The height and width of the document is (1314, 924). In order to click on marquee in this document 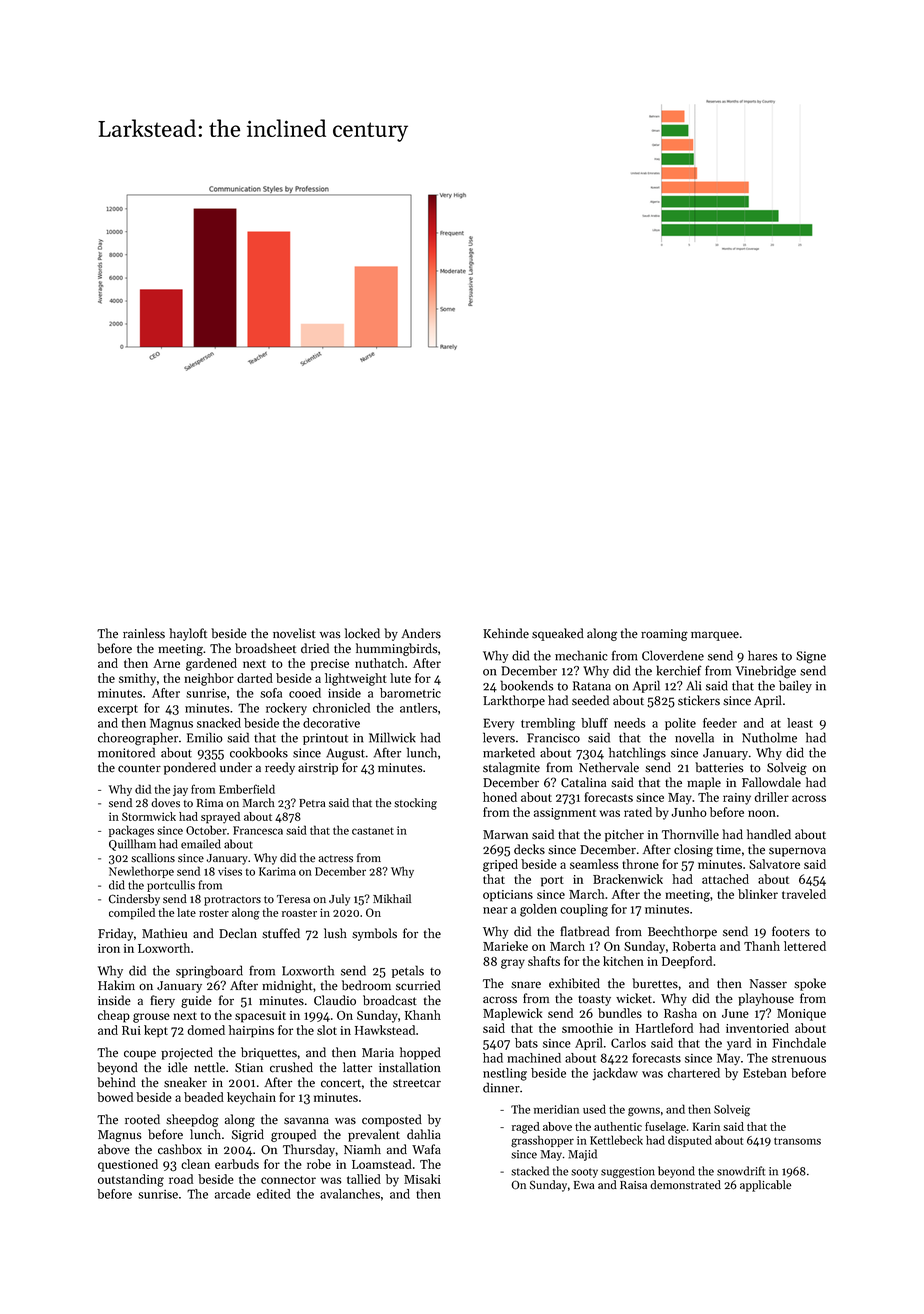, I will do `click(715, 636)`.
